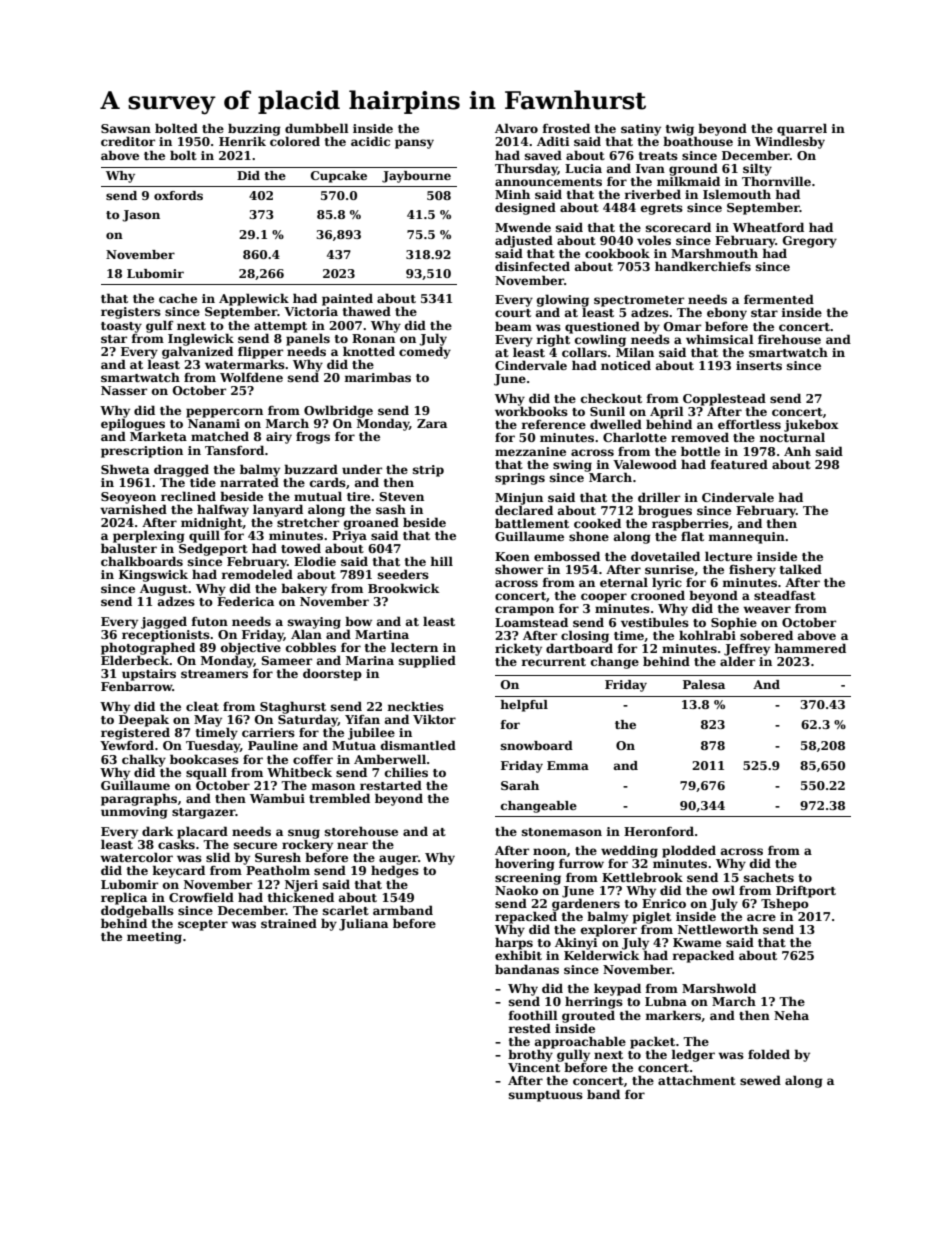  What do you see at coordinates (347, 300) in the screenshot?
I see `painted` at bounding box center [347, 300].
